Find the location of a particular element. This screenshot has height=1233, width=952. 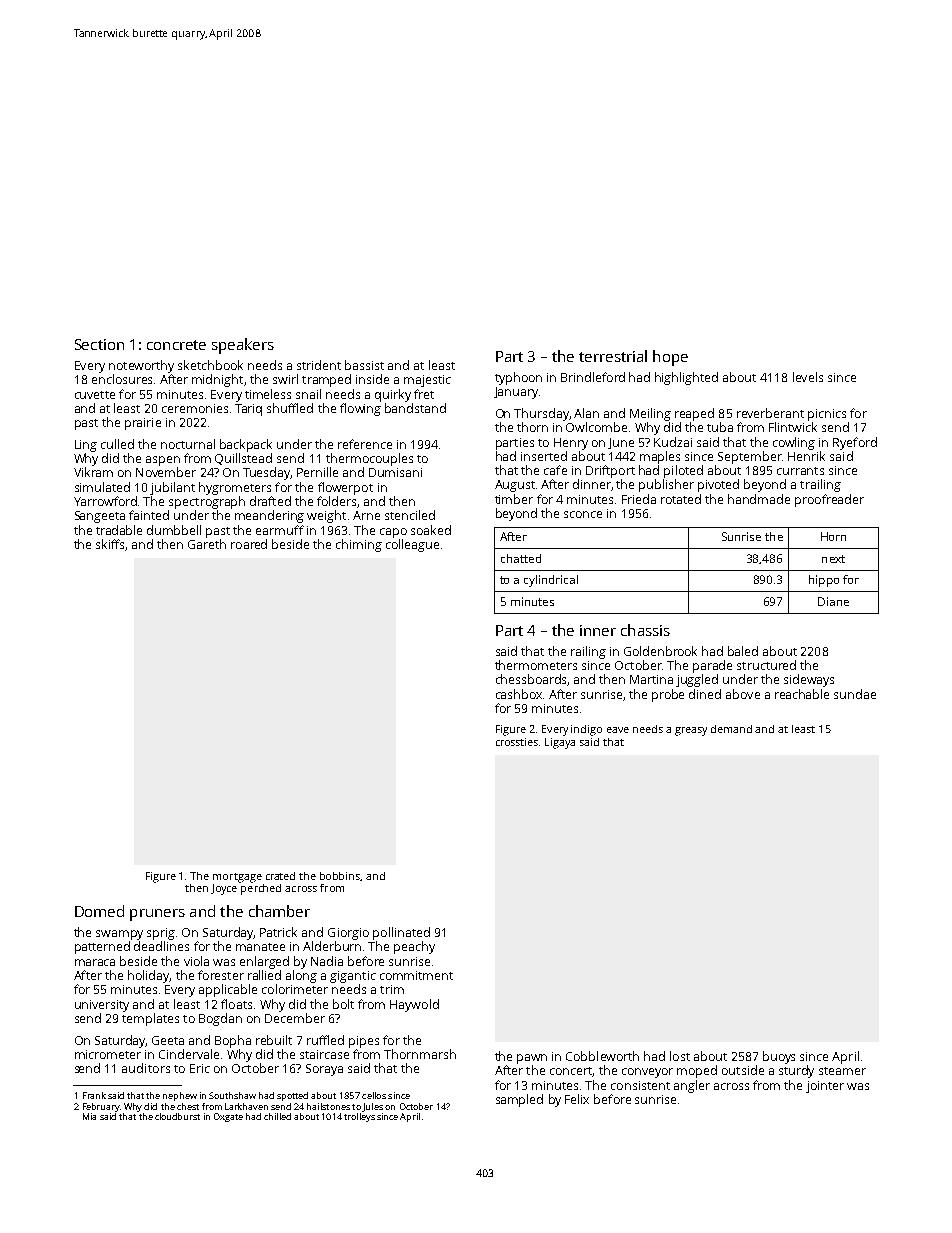

hippo is located at coordinates (824, 581).
